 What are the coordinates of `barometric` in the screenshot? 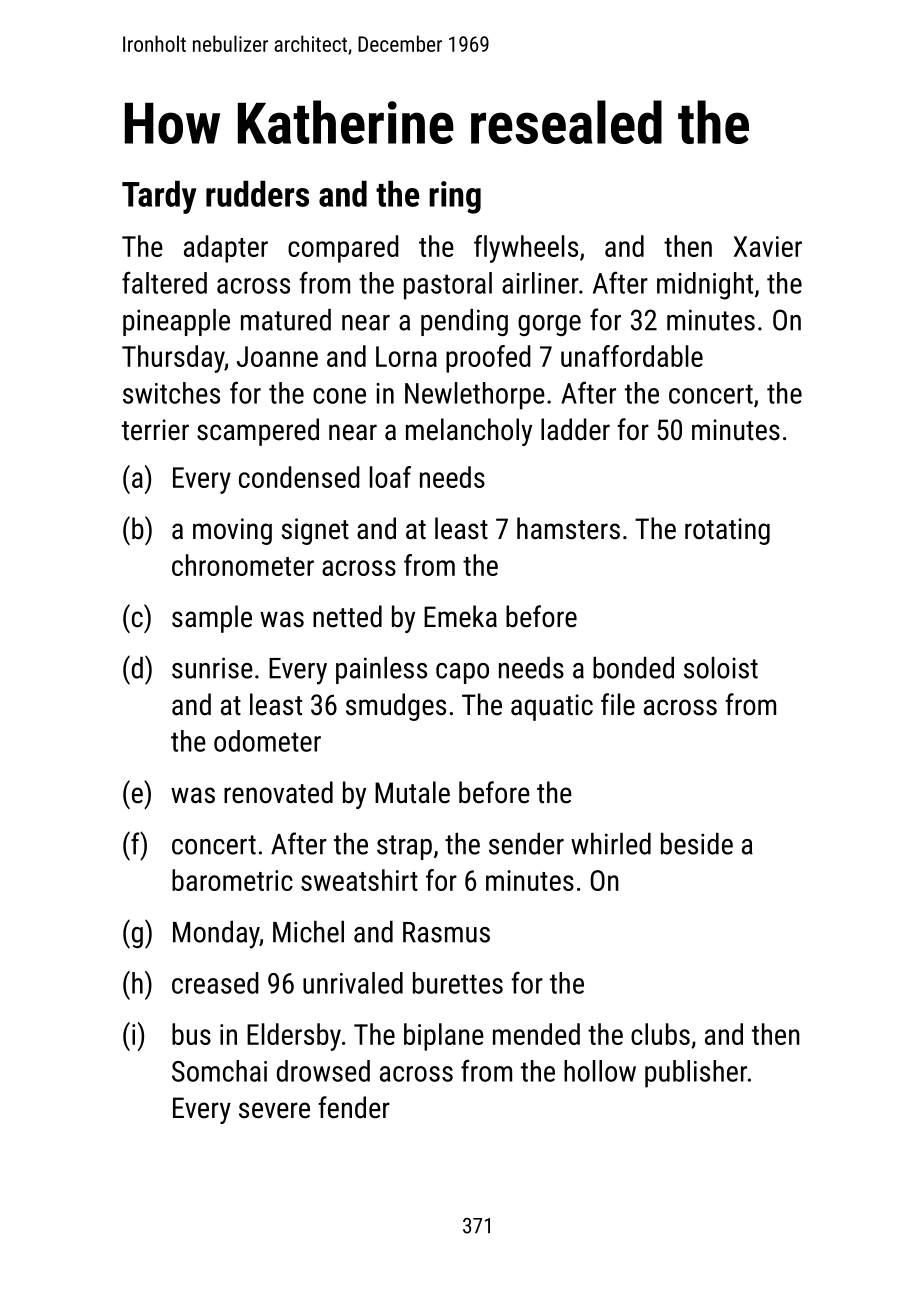 It's located at (232, 880).
